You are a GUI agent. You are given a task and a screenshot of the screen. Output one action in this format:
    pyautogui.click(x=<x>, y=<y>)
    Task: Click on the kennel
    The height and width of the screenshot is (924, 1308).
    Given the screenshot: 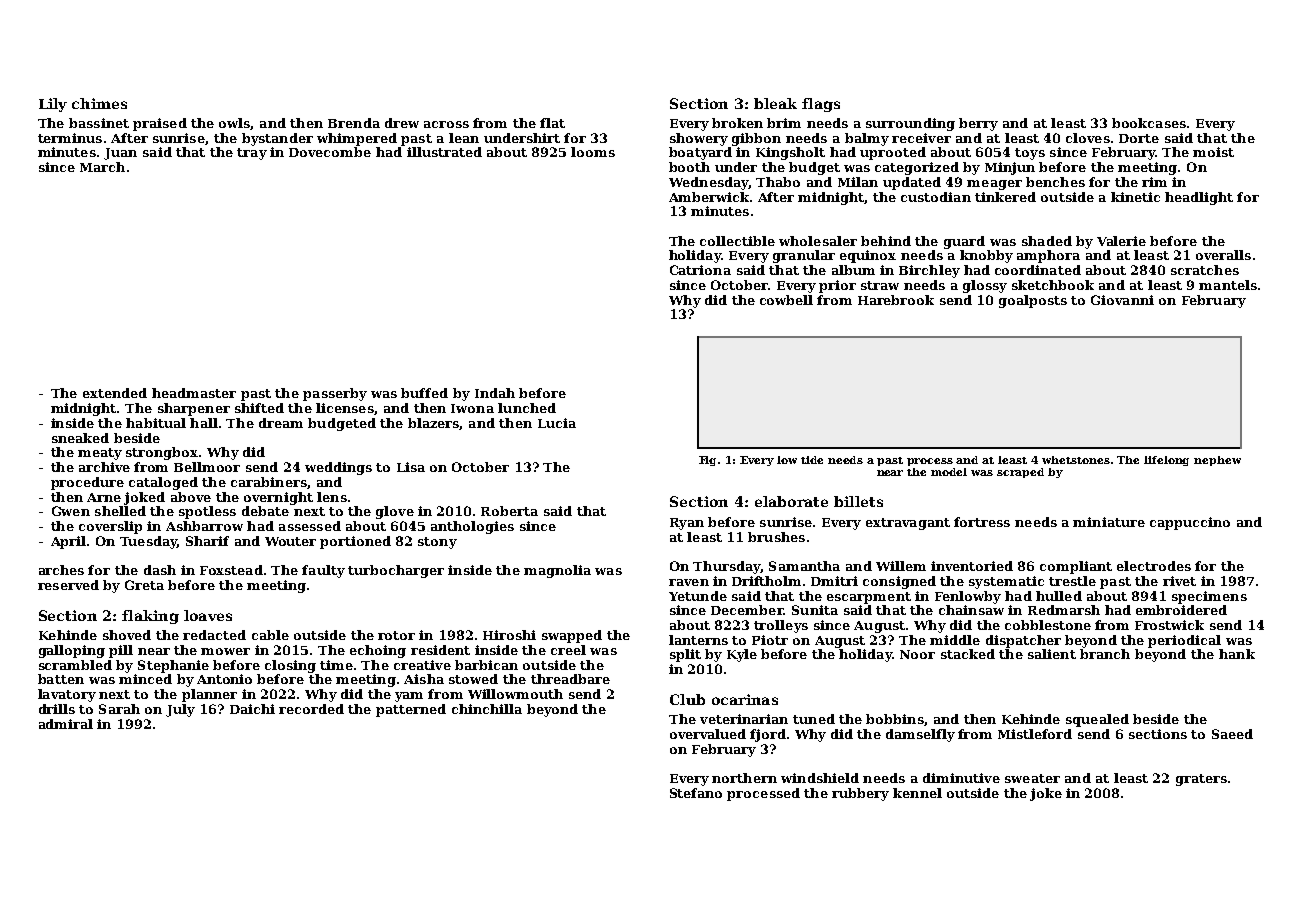 What is the action you would take?
    pyautogui.click(x=917, y=793)
